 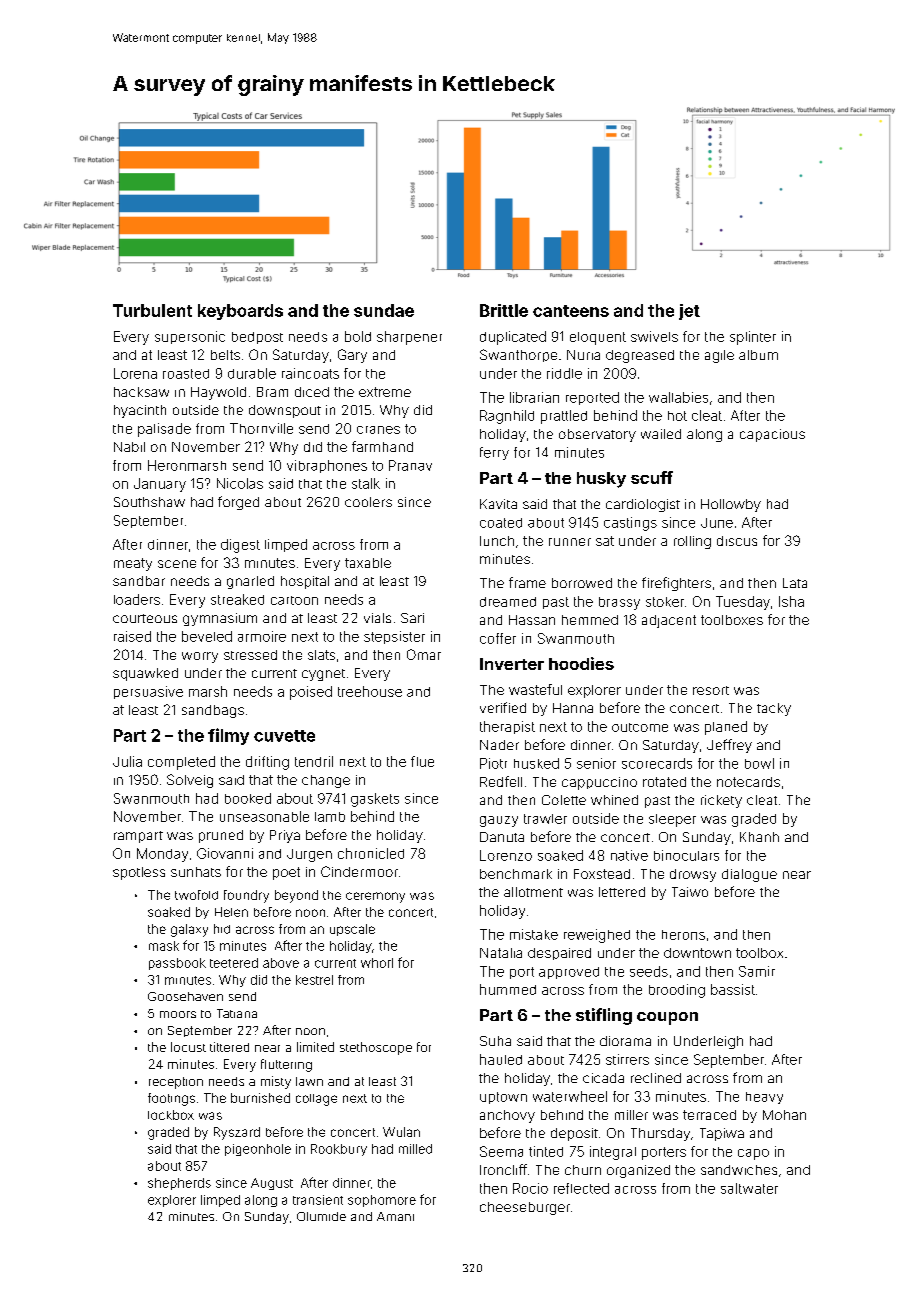 I want to click on jet, so click(x=689, y=312).
